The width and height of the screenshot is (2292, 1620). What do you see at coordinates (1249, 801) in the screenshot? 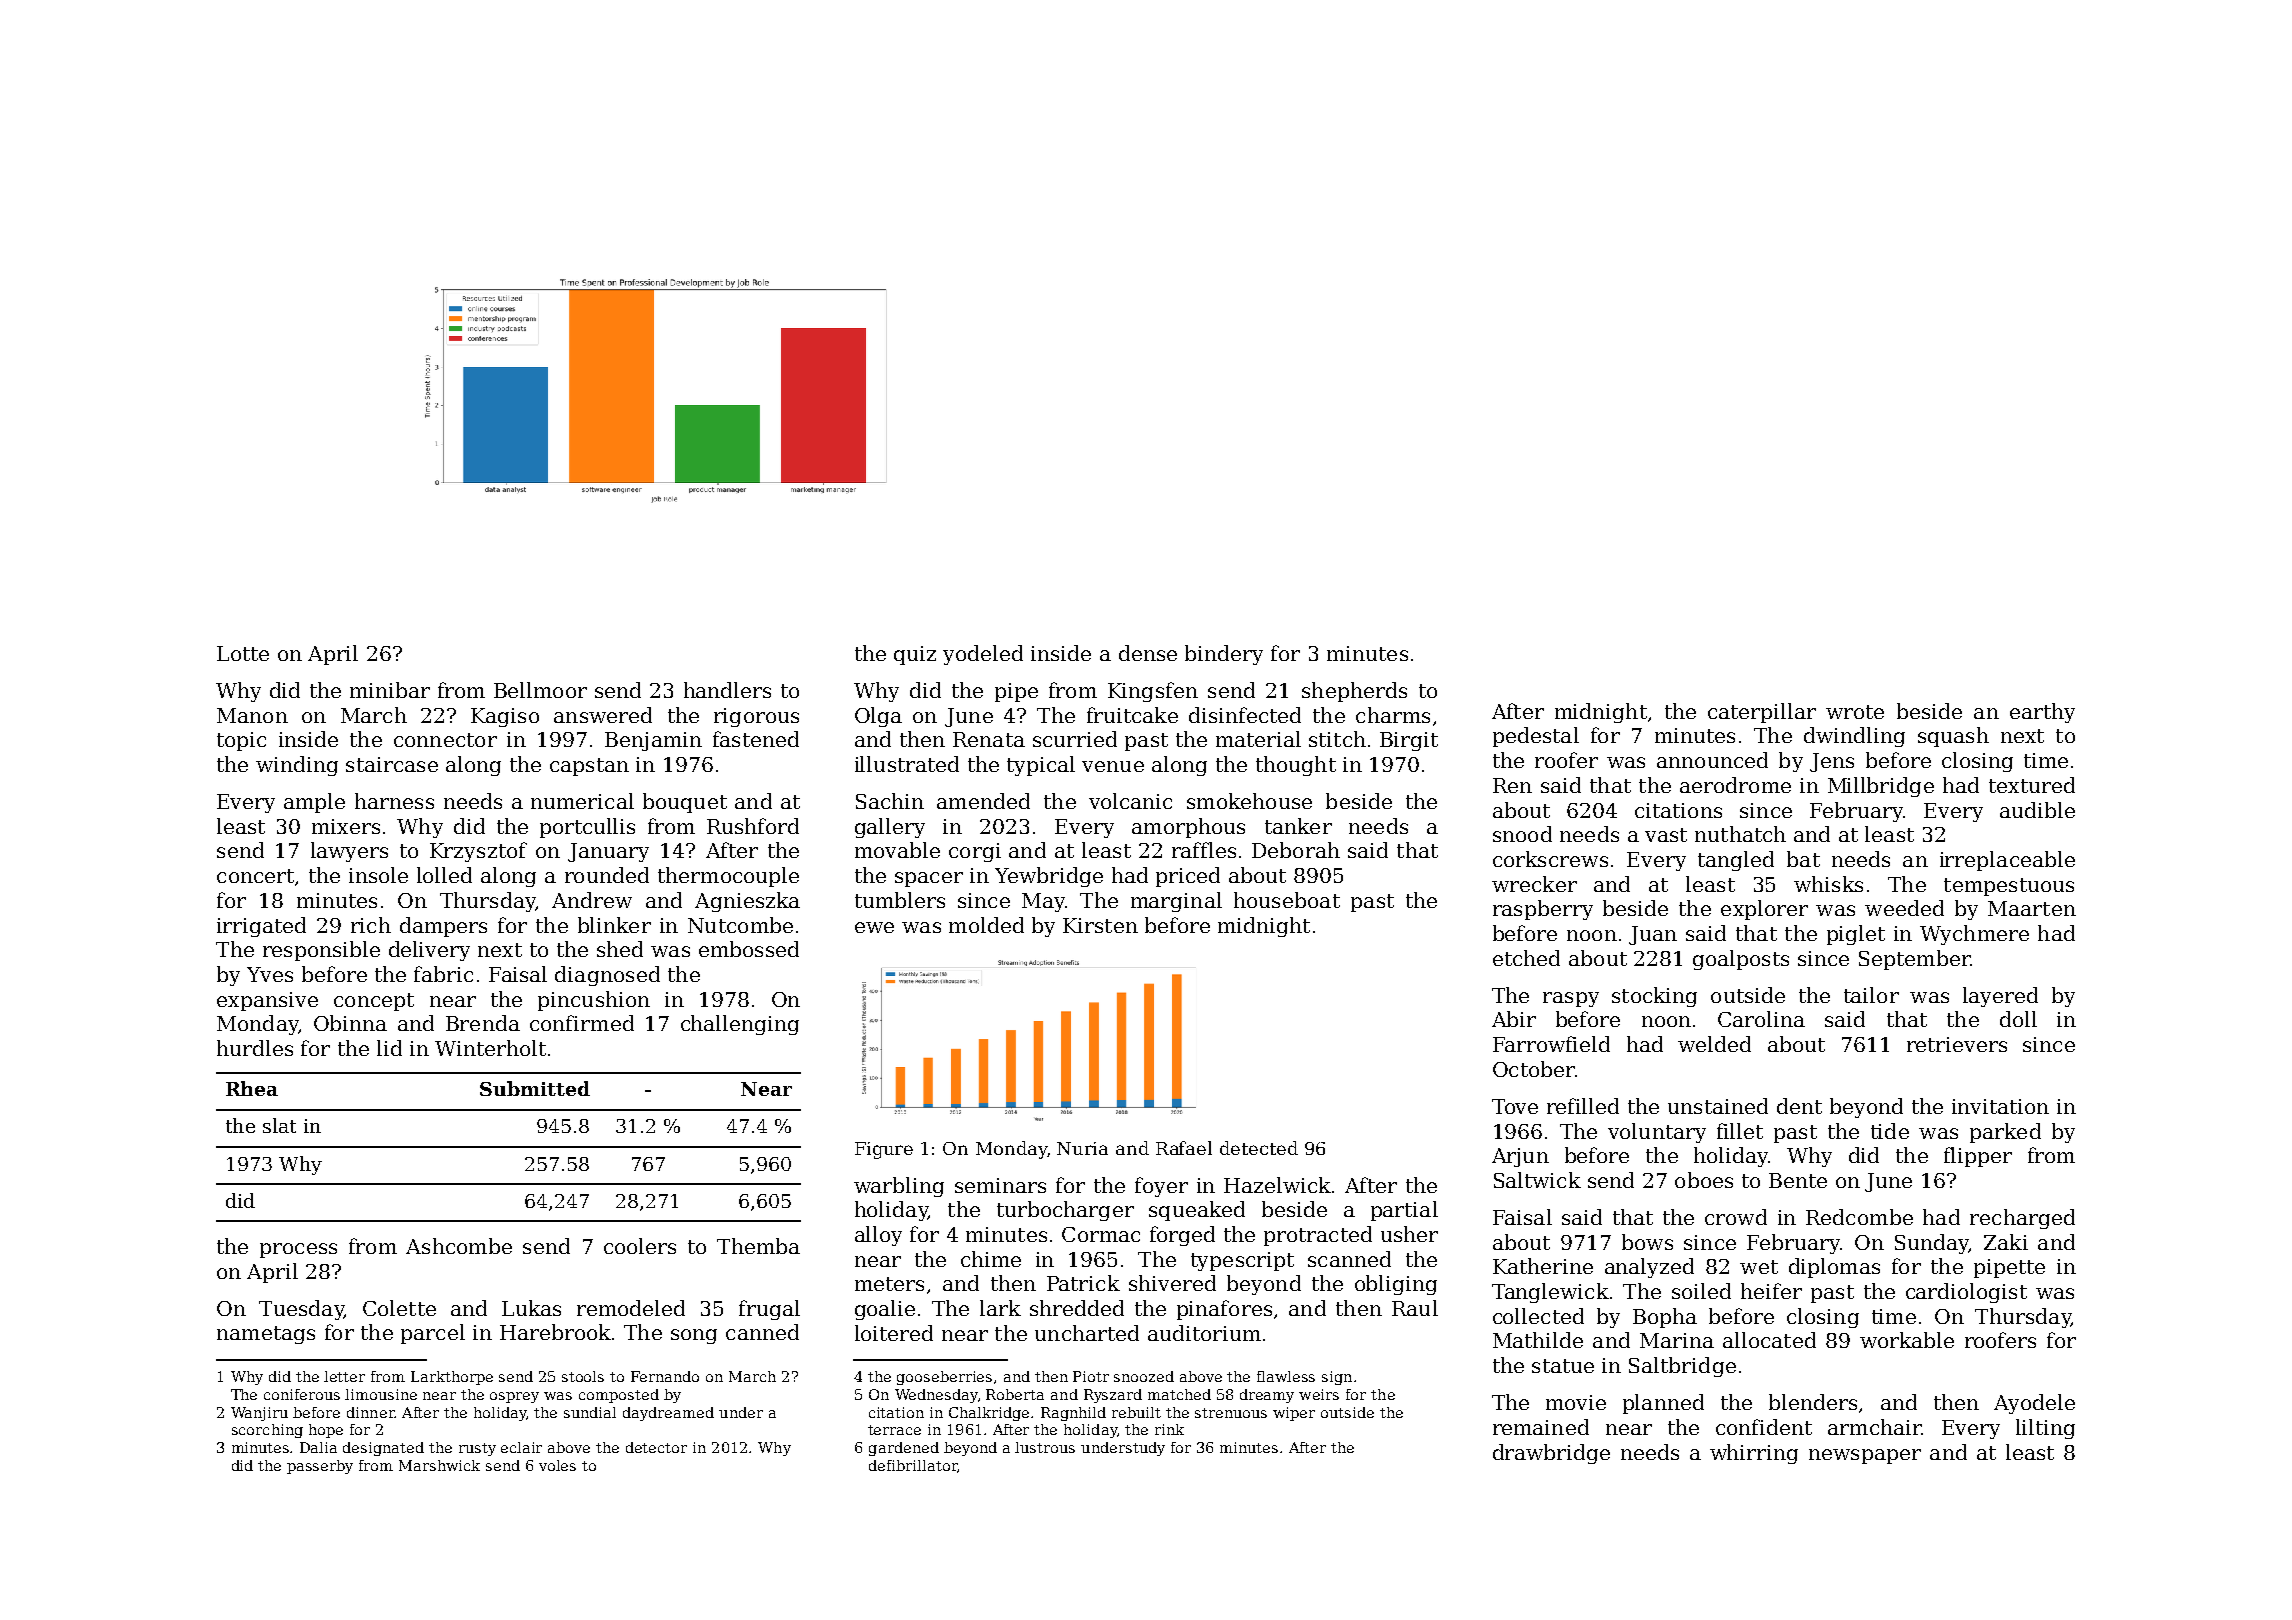
I see `smokehouse` at bounding box center [1249, 801].
